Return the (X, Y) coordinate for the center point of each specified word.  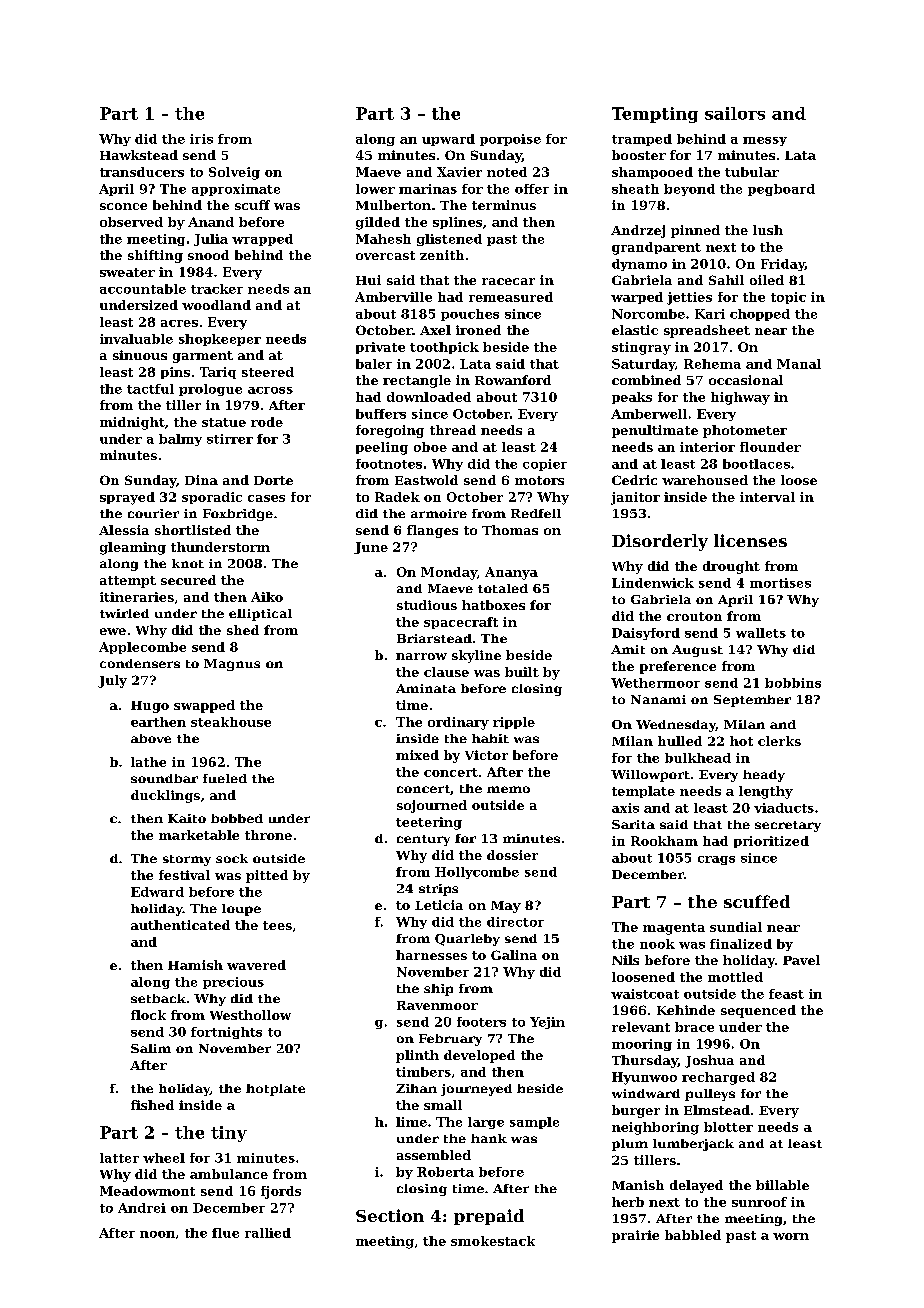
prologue (210, 390)
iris (201, 139)
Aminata (426, 688)
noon (157, 1234)
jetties (689, 298)
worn (791, 1236)
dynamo (639, 265)
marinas (428, 189)
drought (731, 567)
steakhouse (231, 722)
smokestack (493, 1241)
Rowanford (513, 380)
